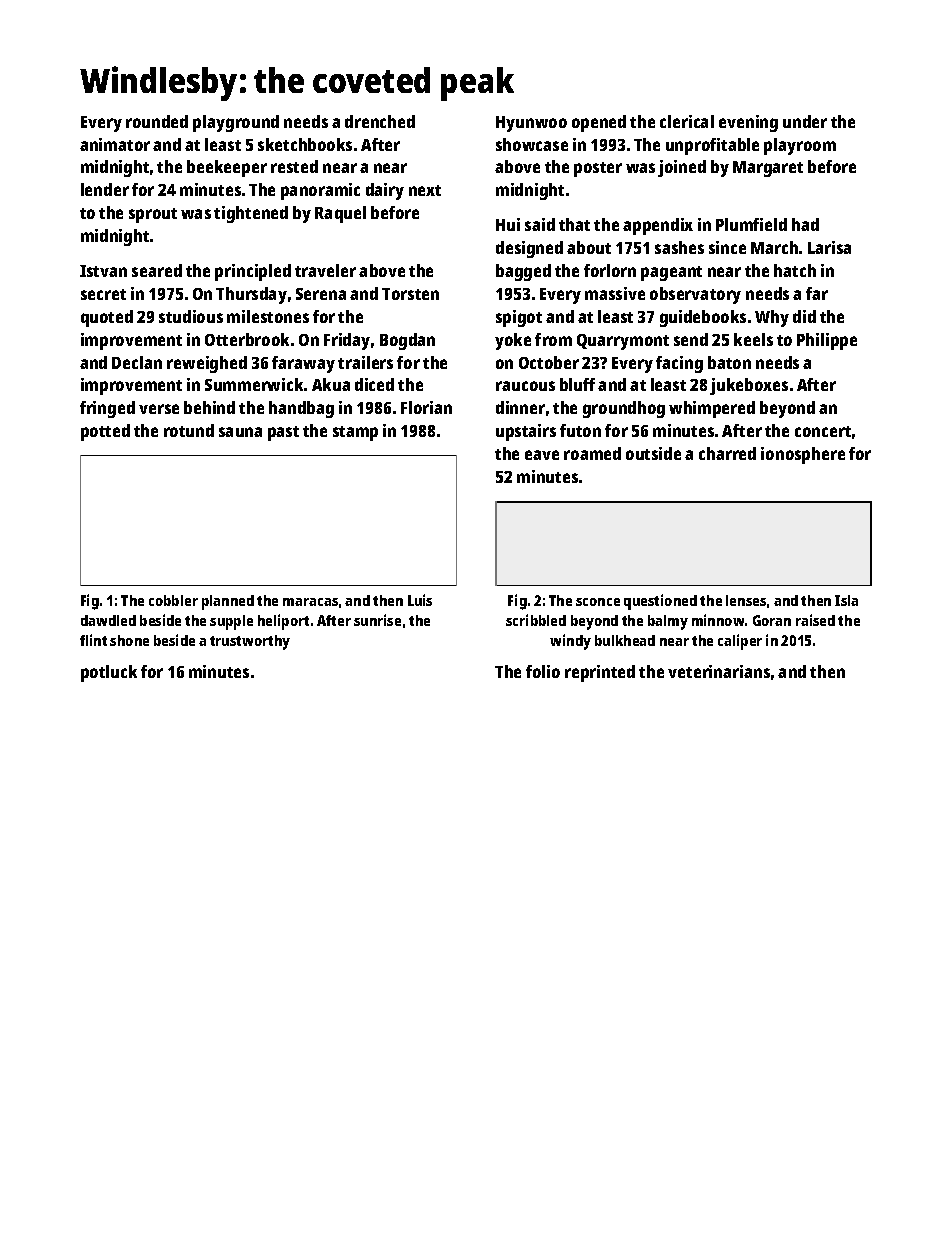 The height and width of the screenshot is (1233, 952). Describe the element at coordinates (712, 146) in the screenshot. I see `unprofitable` at that location.
